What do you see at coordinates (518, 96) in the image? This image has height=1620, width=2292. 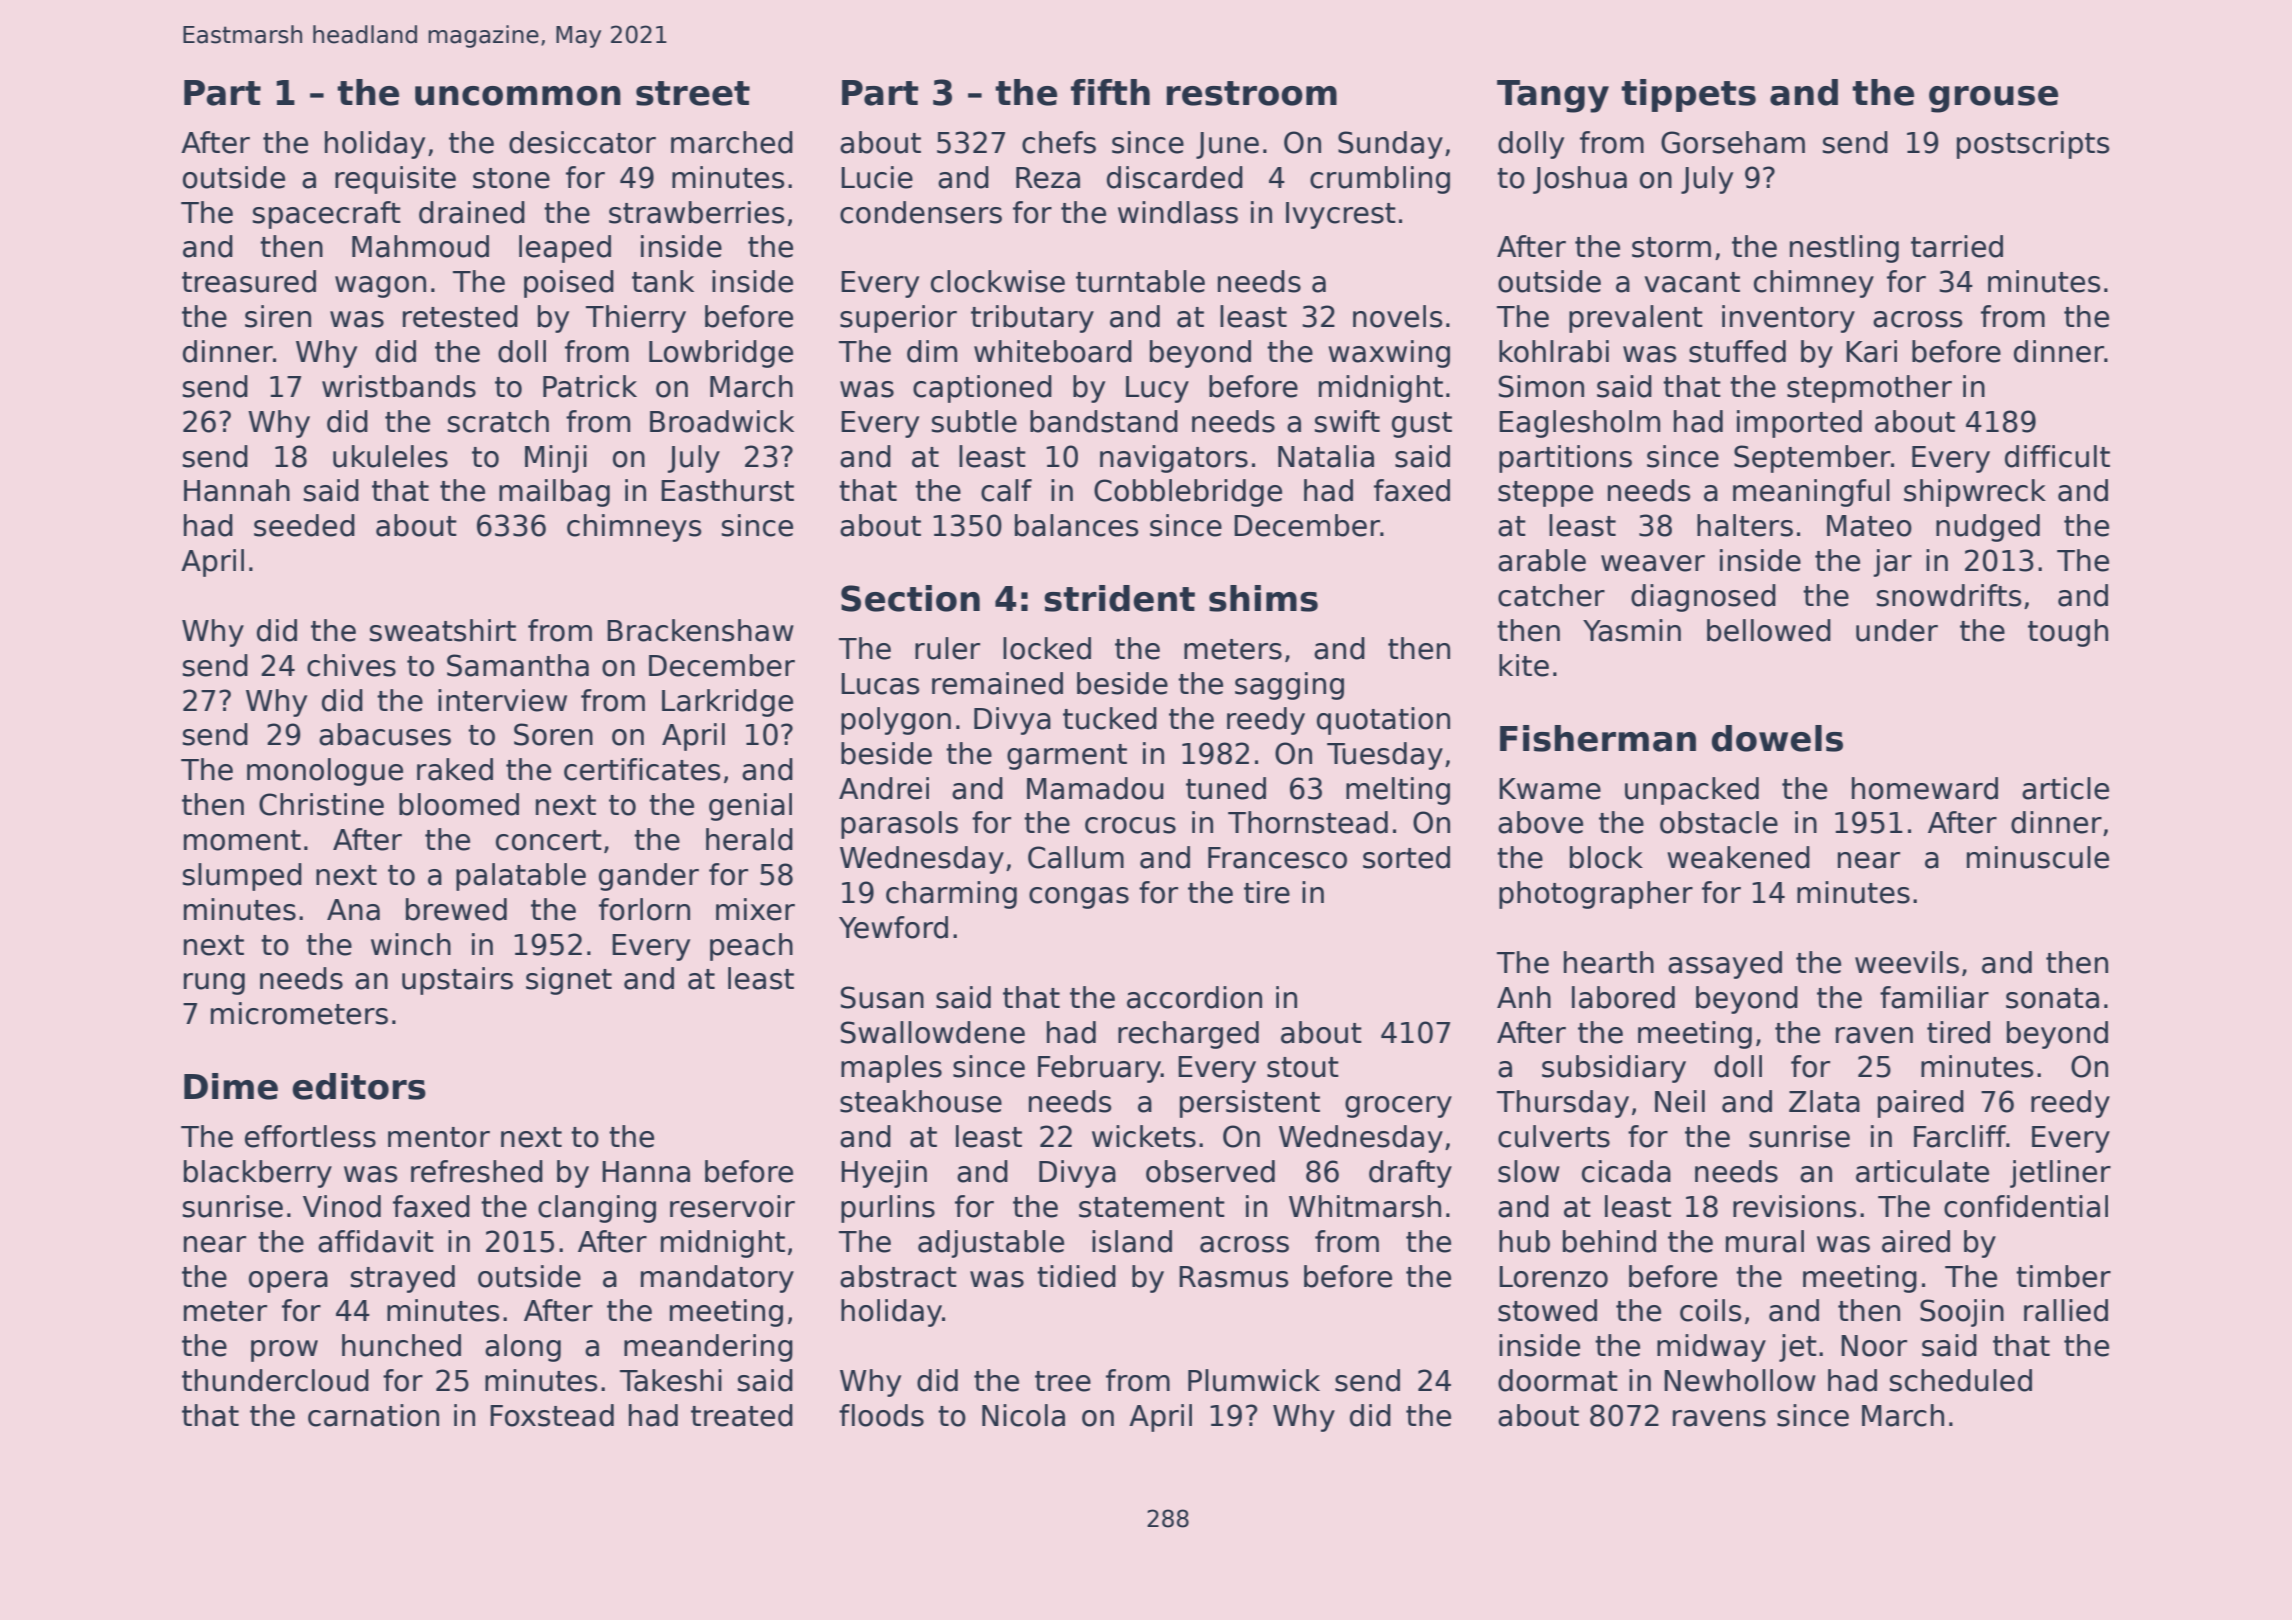 I see `uncommon` at bounding box center [518, 96].
